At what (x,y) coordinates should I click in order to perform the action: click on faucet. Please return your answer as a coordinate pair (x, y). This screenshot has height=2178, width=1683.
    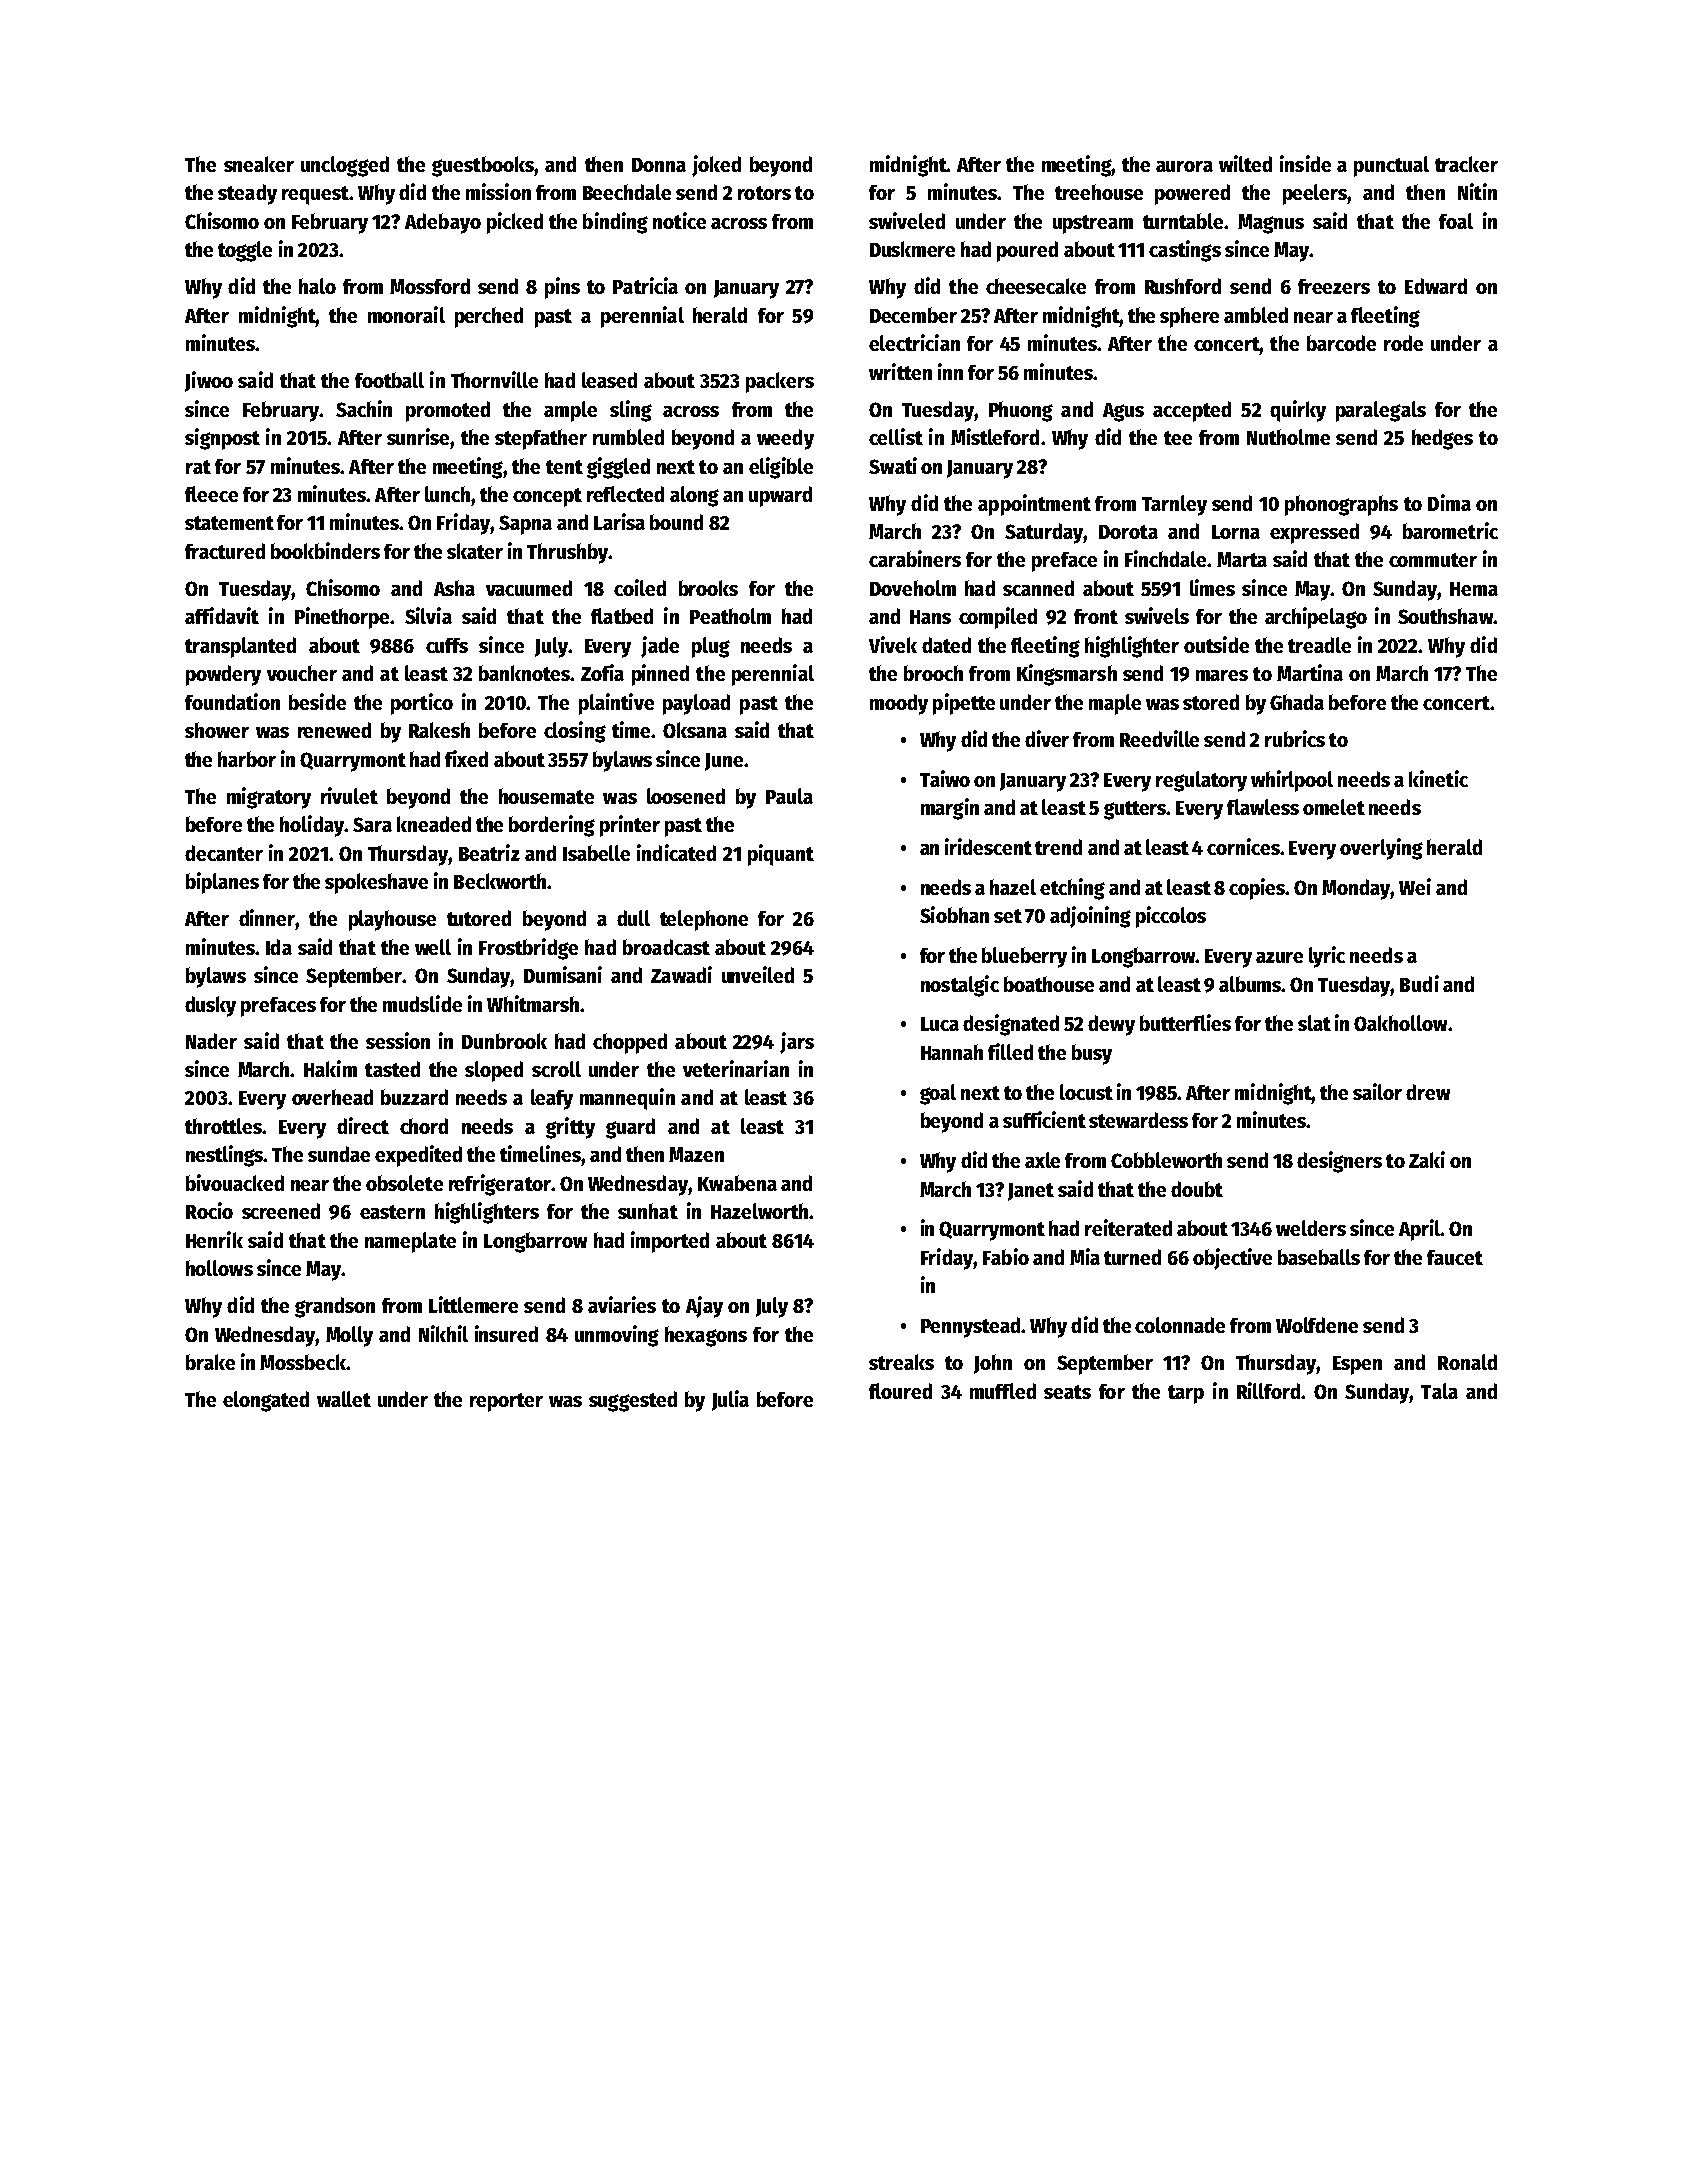
    Looking at the image, I should click on (1455, 1257).
